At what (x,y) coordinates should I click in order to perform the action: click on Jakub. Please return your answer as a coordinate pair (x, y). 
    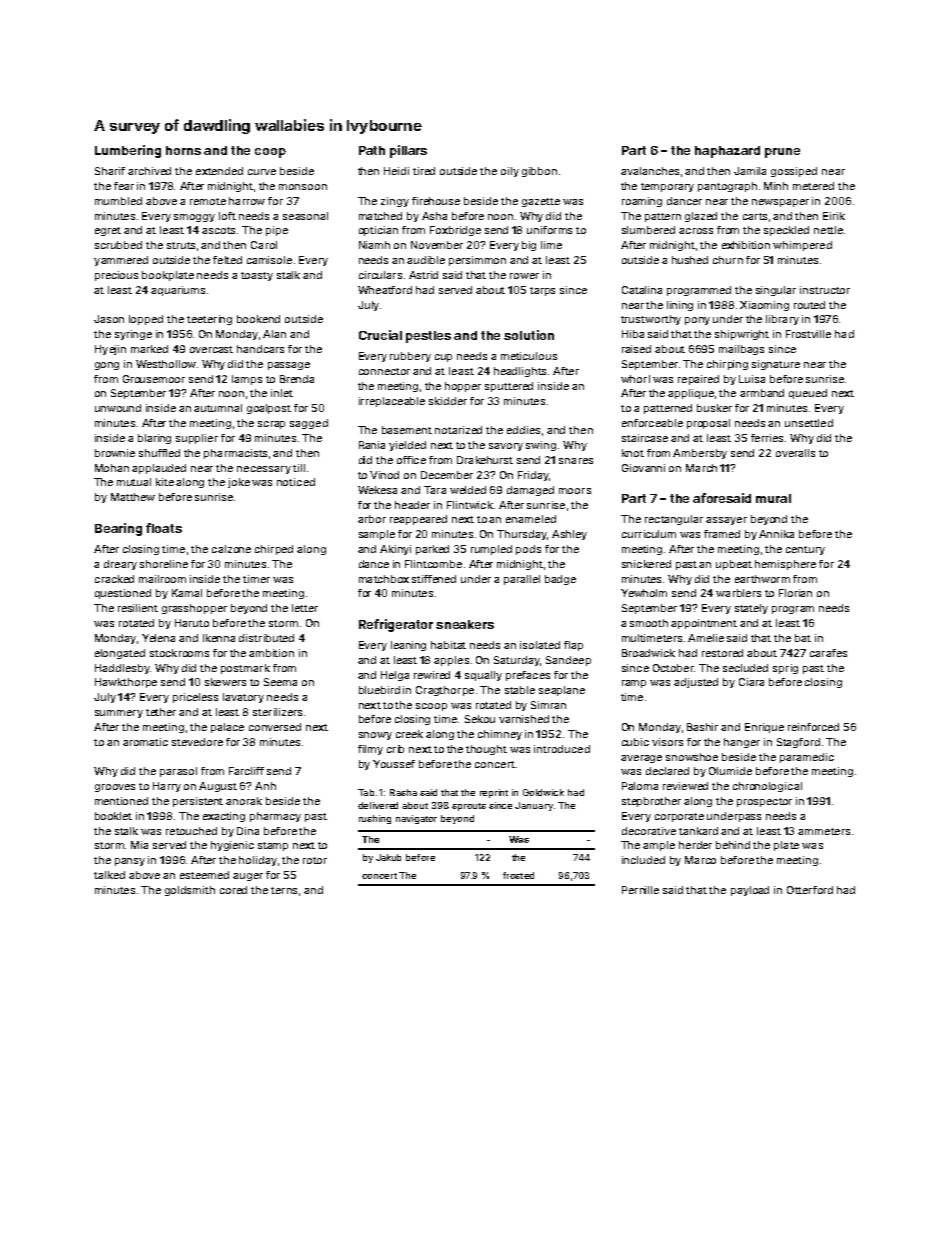
    Looking at the image, I should click on (388, 857).
